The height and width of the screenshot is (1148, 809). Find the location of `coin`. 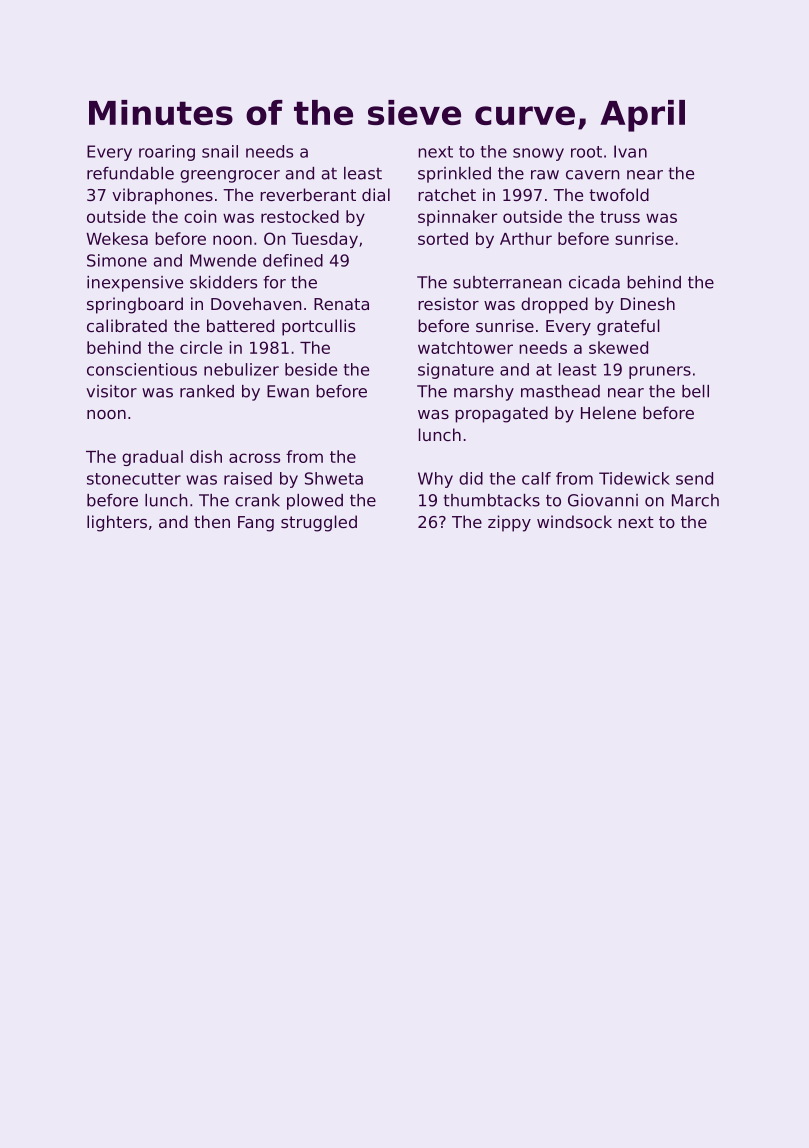

coin is located at coordinates (200, 216).
